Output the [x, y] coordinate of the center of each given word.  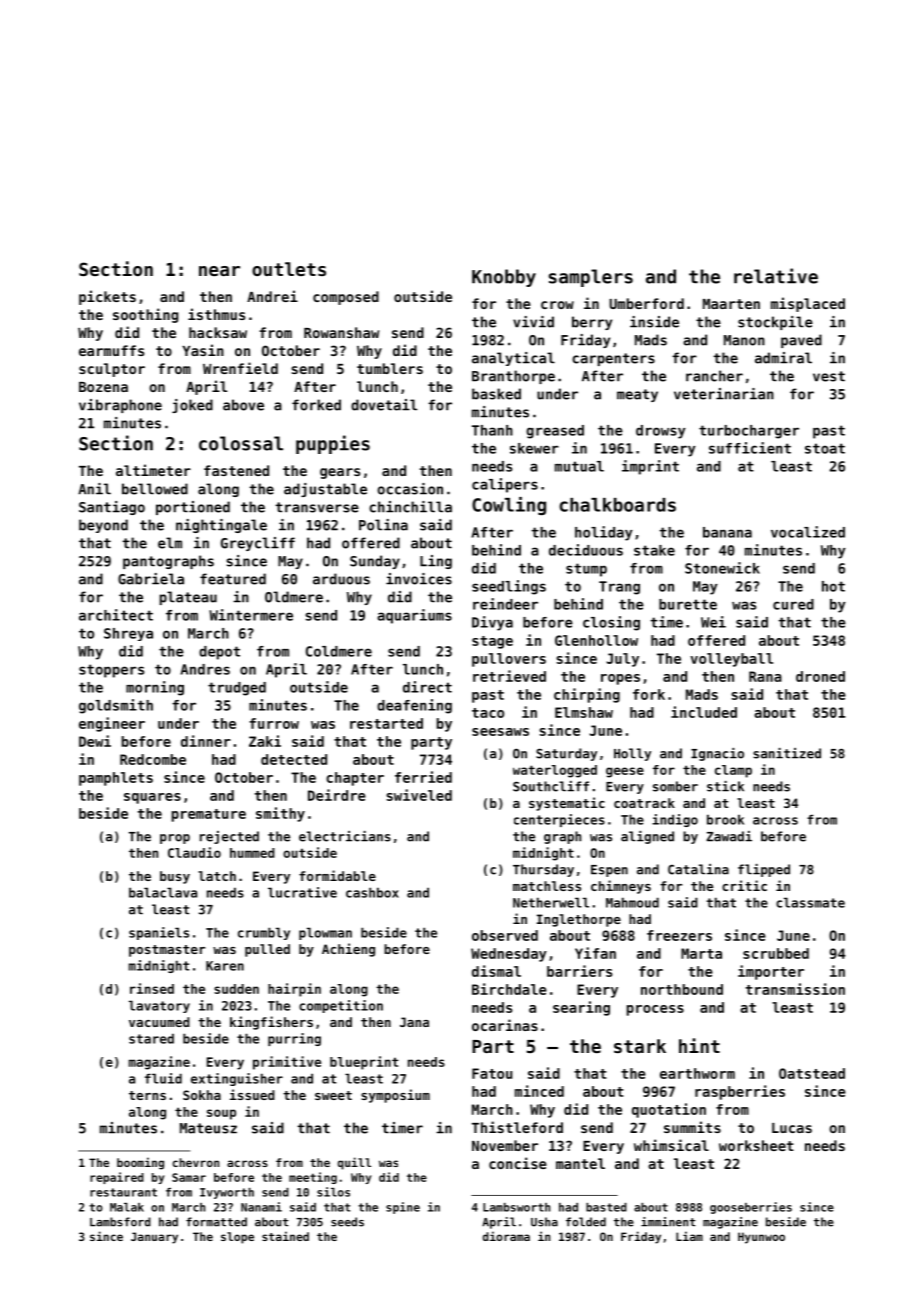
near [219, 271]
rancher [714, 376]
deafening [414, 706]
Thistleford [517, 1127]
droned [820, 676]
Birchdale [509, 989]
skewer [534, 448]
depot [219, 653]
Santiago [112, 508]
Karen [225, 966]
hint [699, 1045]
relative [776, 276]
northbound [682, 989]
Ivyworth [227, 1193]
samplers [591, 278]
